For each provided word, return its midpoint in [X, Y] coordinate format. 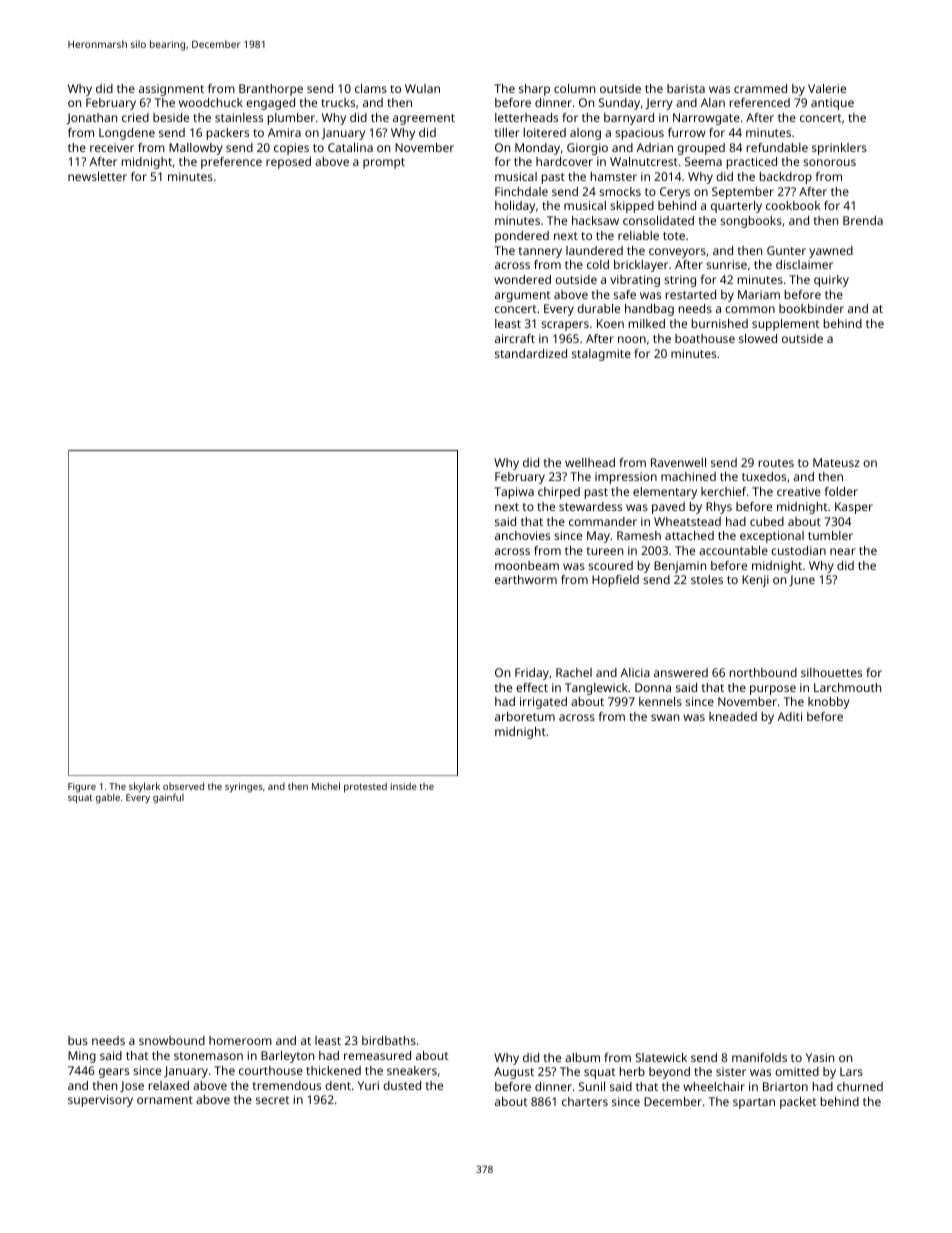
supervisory [100, 1101]
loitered [545, 132]
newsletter [97, 176]
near [843, 551]
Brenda [863, 220]
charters [585, 1101]
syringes [244, 788]
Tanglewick [596, 689]
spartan [754, 1103]
